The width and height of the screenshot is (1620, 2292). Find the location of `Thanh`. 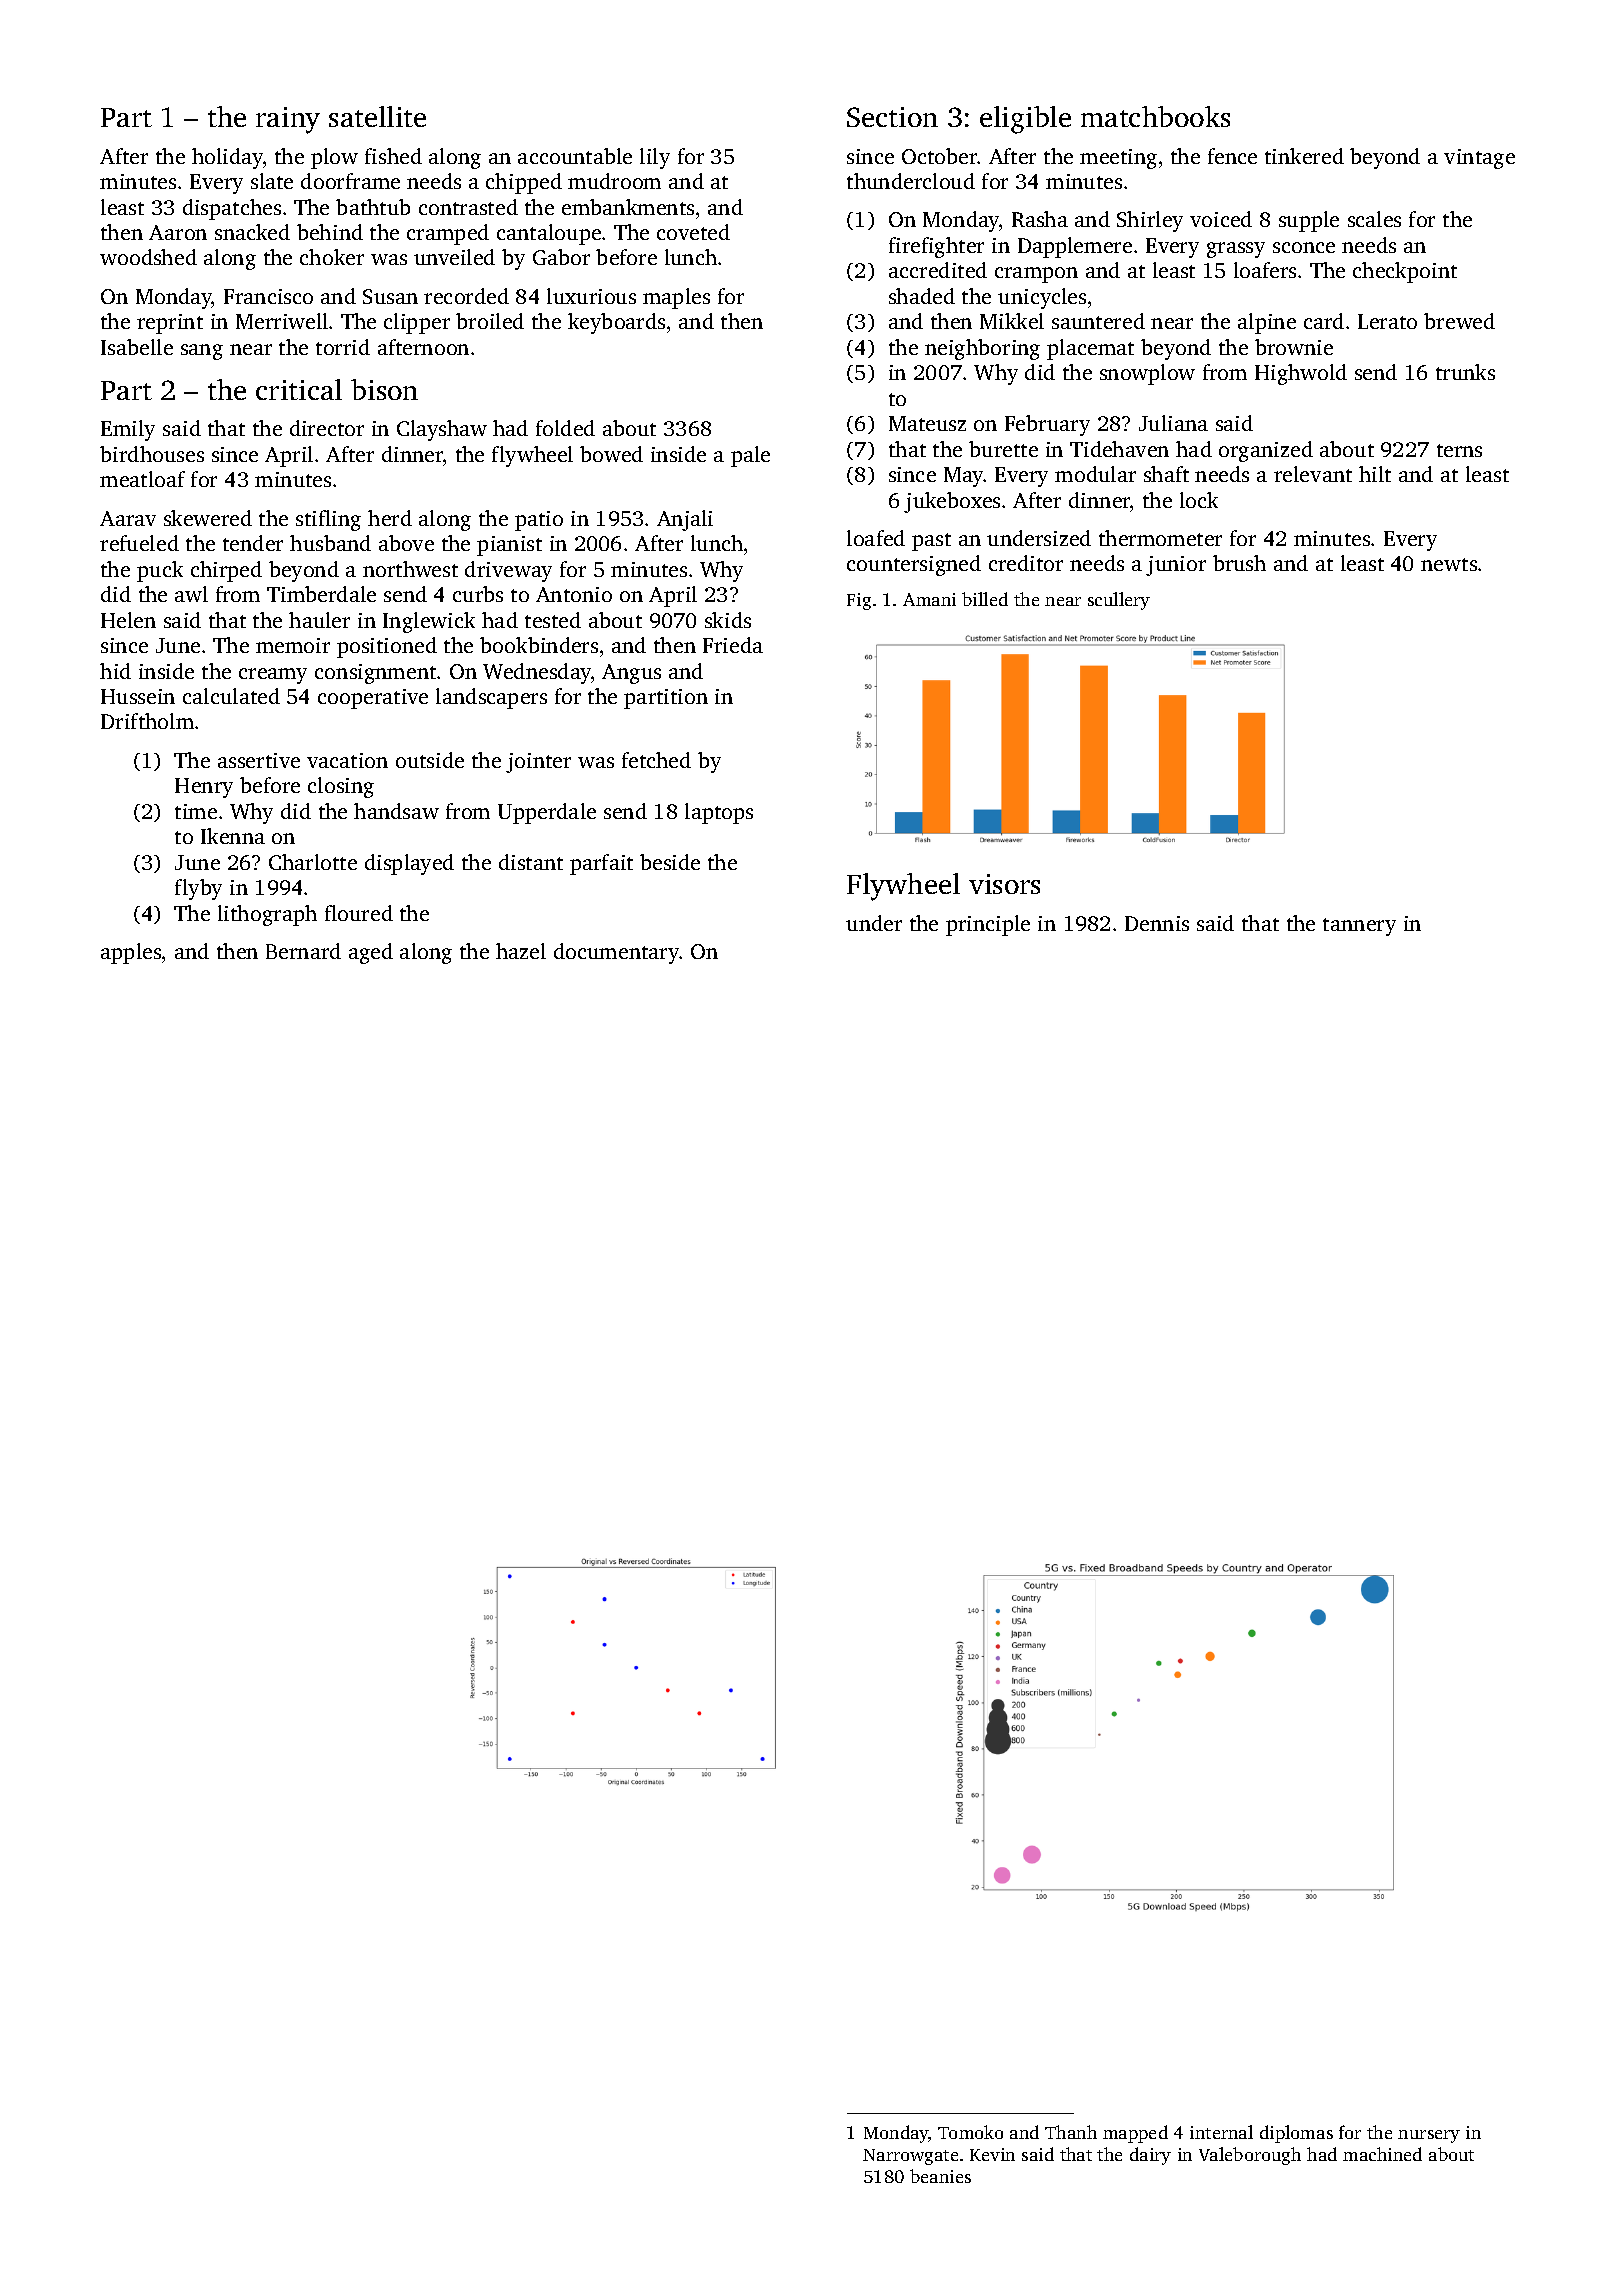

Thanh is located at coordinates (1071, 2132).
